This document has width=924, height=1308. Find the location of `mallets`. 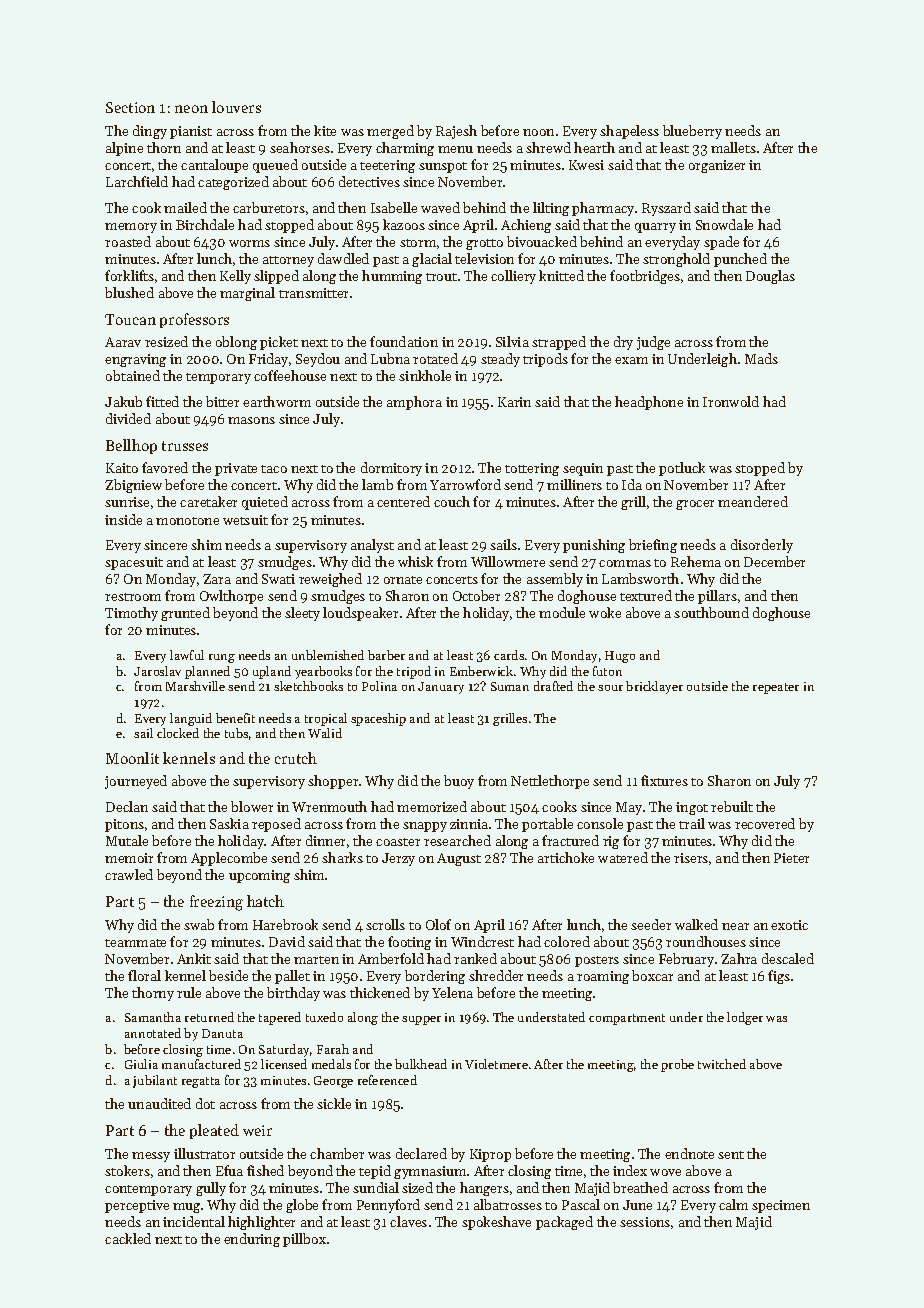

mallets is located at coordinates (733, 147).
